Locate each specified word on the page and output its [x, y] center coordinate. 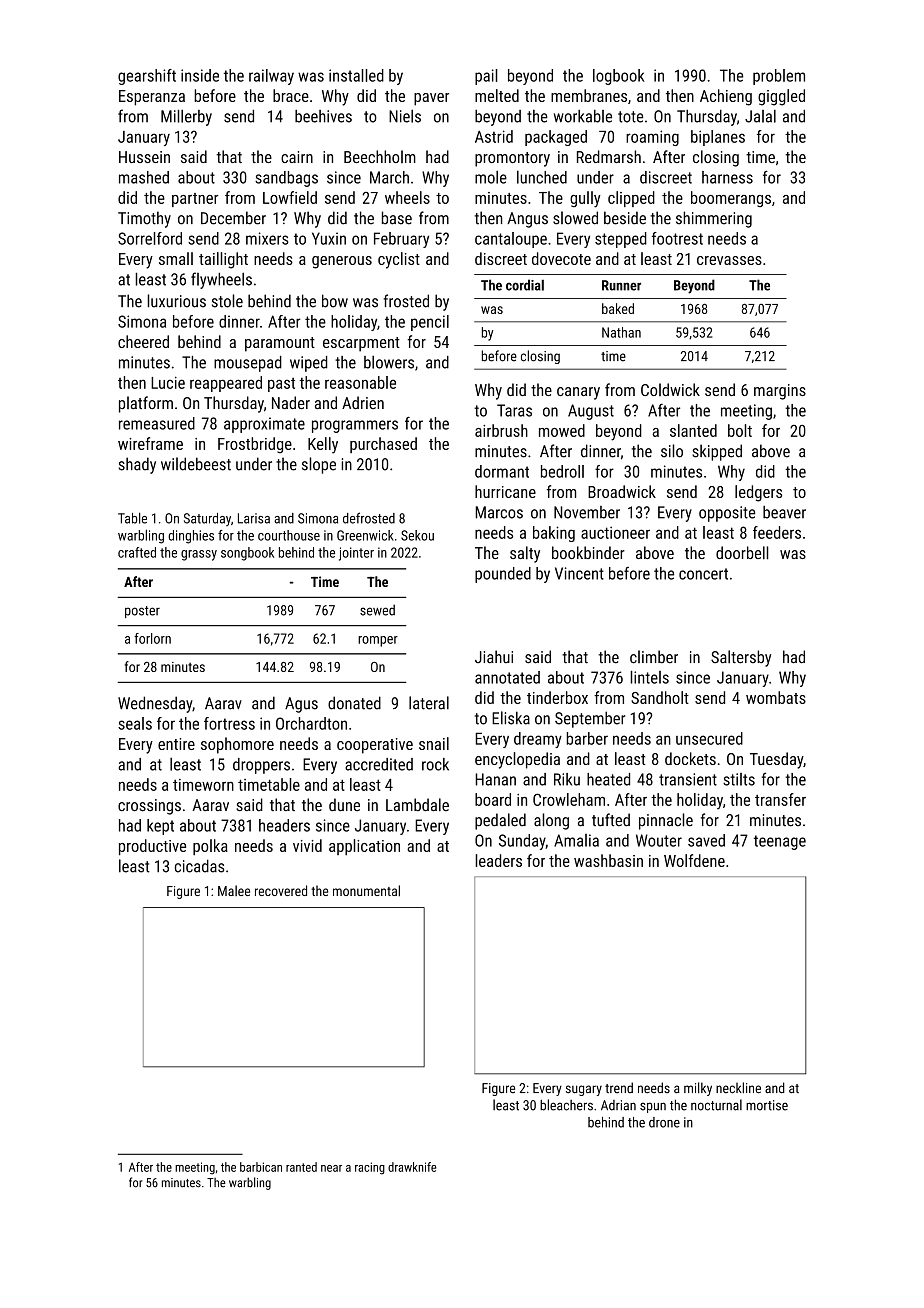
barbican [261, 1167]
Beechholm [380, 156]
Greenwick [365, 535]
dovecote [561, 258]
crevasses [729, 260]
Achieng [726, 97]
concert [703, 574]
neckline [738, 1088]
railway [271, 77]
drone [664, 1122]
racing [370, 1168]
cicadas [199, 866]
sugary [584, 1090]
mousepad [248, 364]
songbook [247, 554]
